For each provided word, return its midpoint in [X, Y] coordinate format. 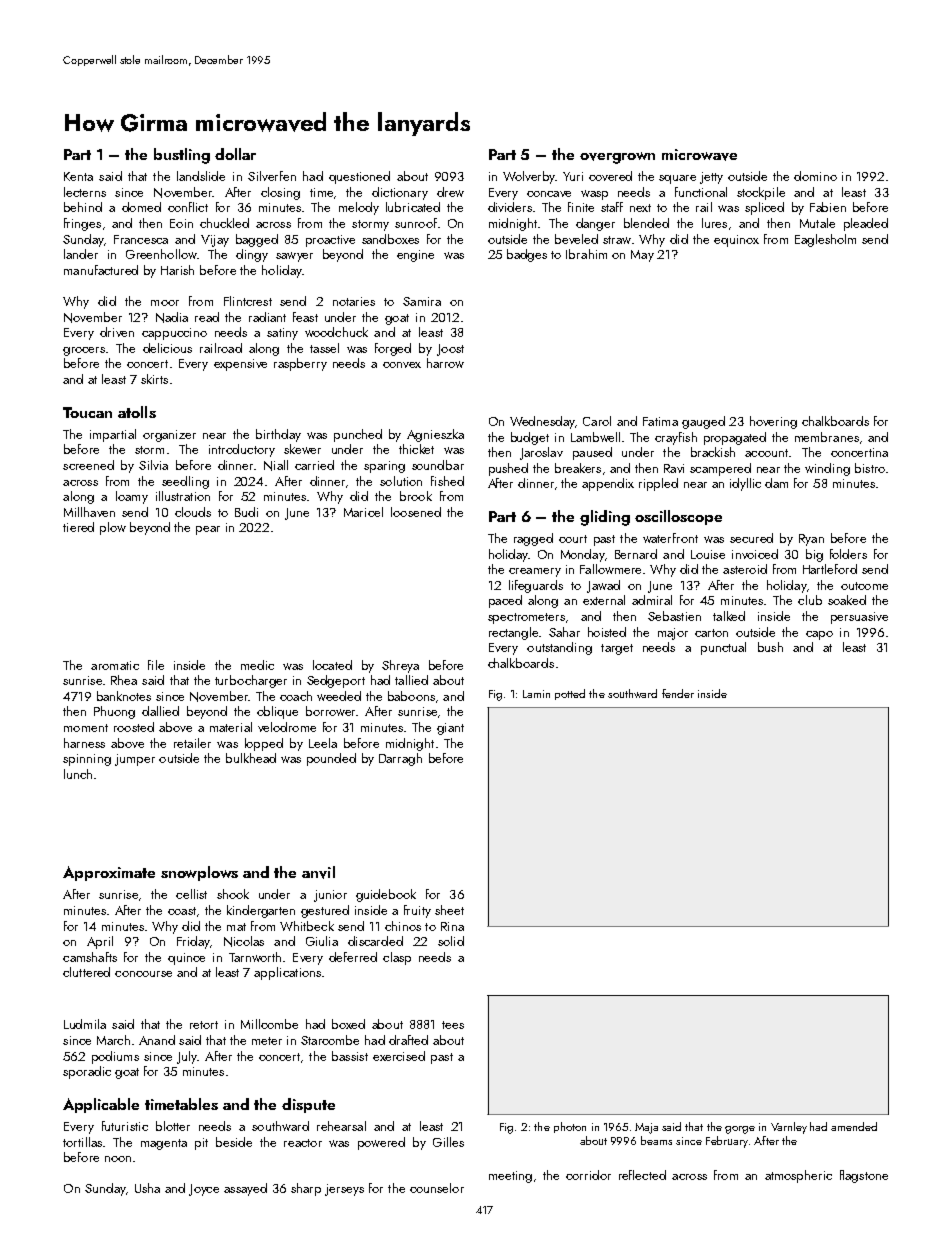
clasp [397, 958]
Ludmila [85, 1024]
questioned [359, 177]
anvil [318, 872]
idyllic [745, 484]
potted [570, 694]
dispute [308, 1105]
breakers [578, 468]
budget [530, 438]
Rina [452, 926]
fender [678, 693]
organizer [169, 436]
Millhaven [89, 512]
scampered [720, 469]
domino [815, 176]
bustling [182, 156]
